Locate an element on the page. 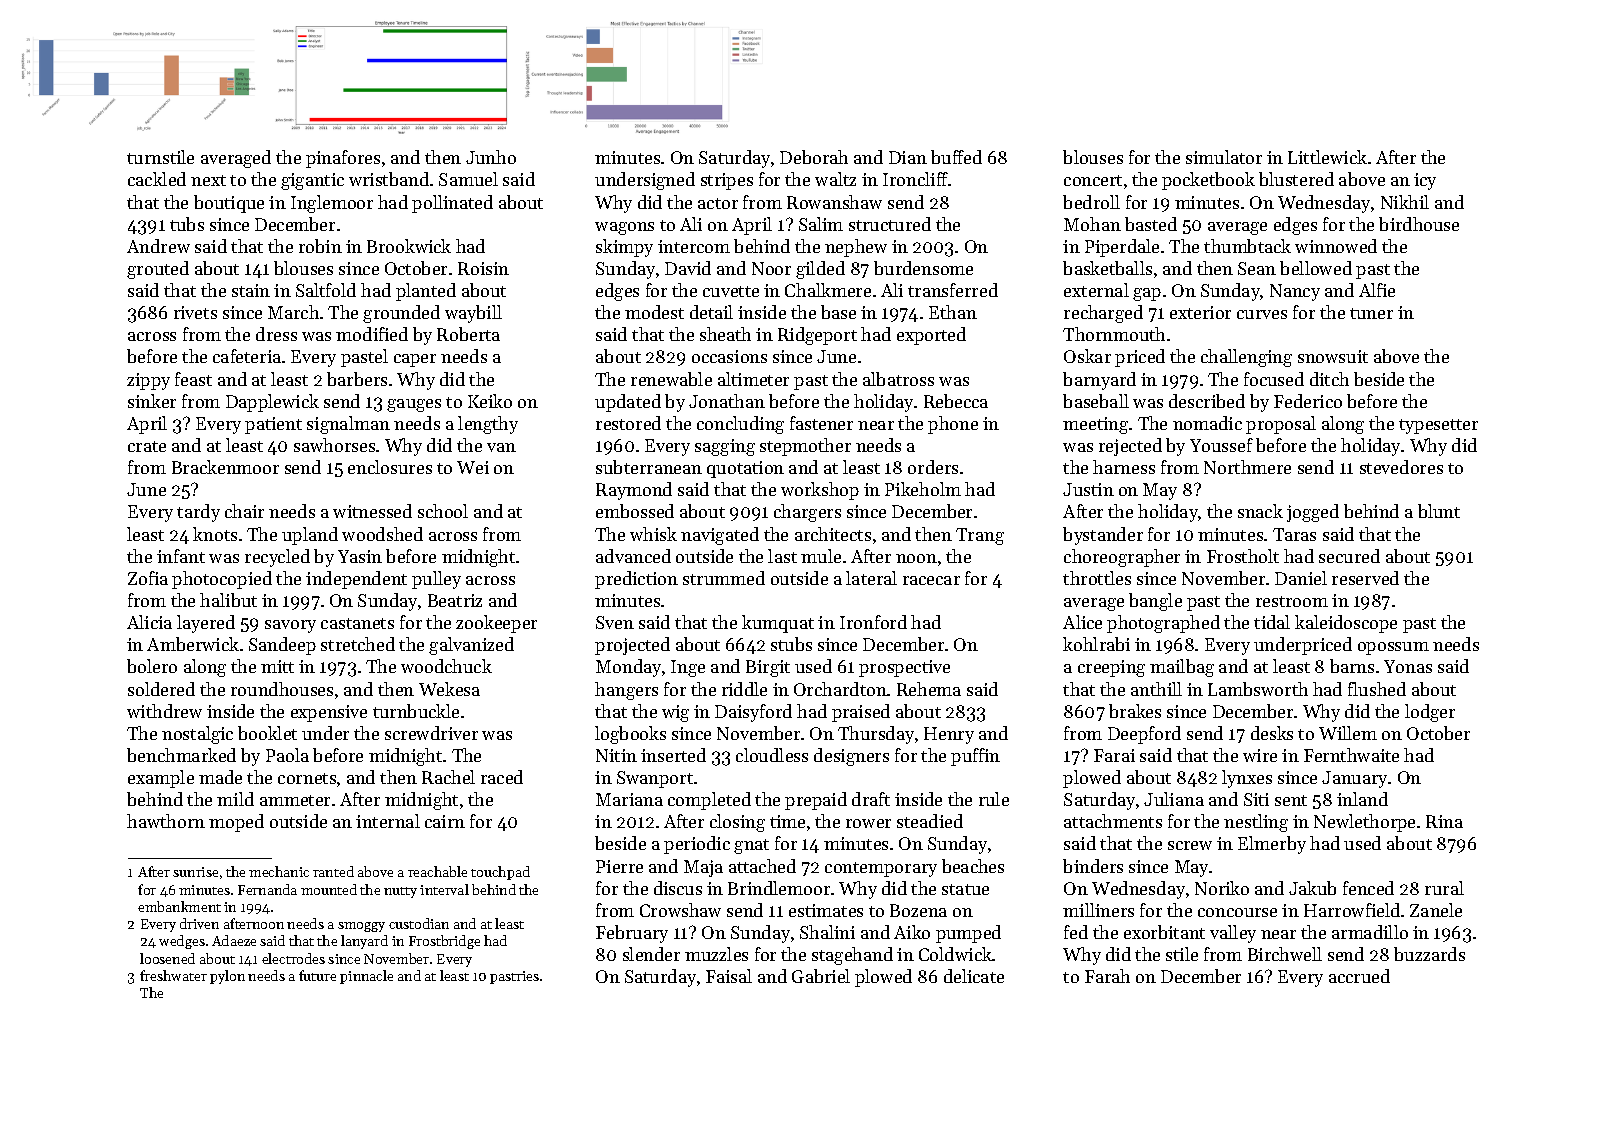  Orchardton is located at coordinates (840, 689).
